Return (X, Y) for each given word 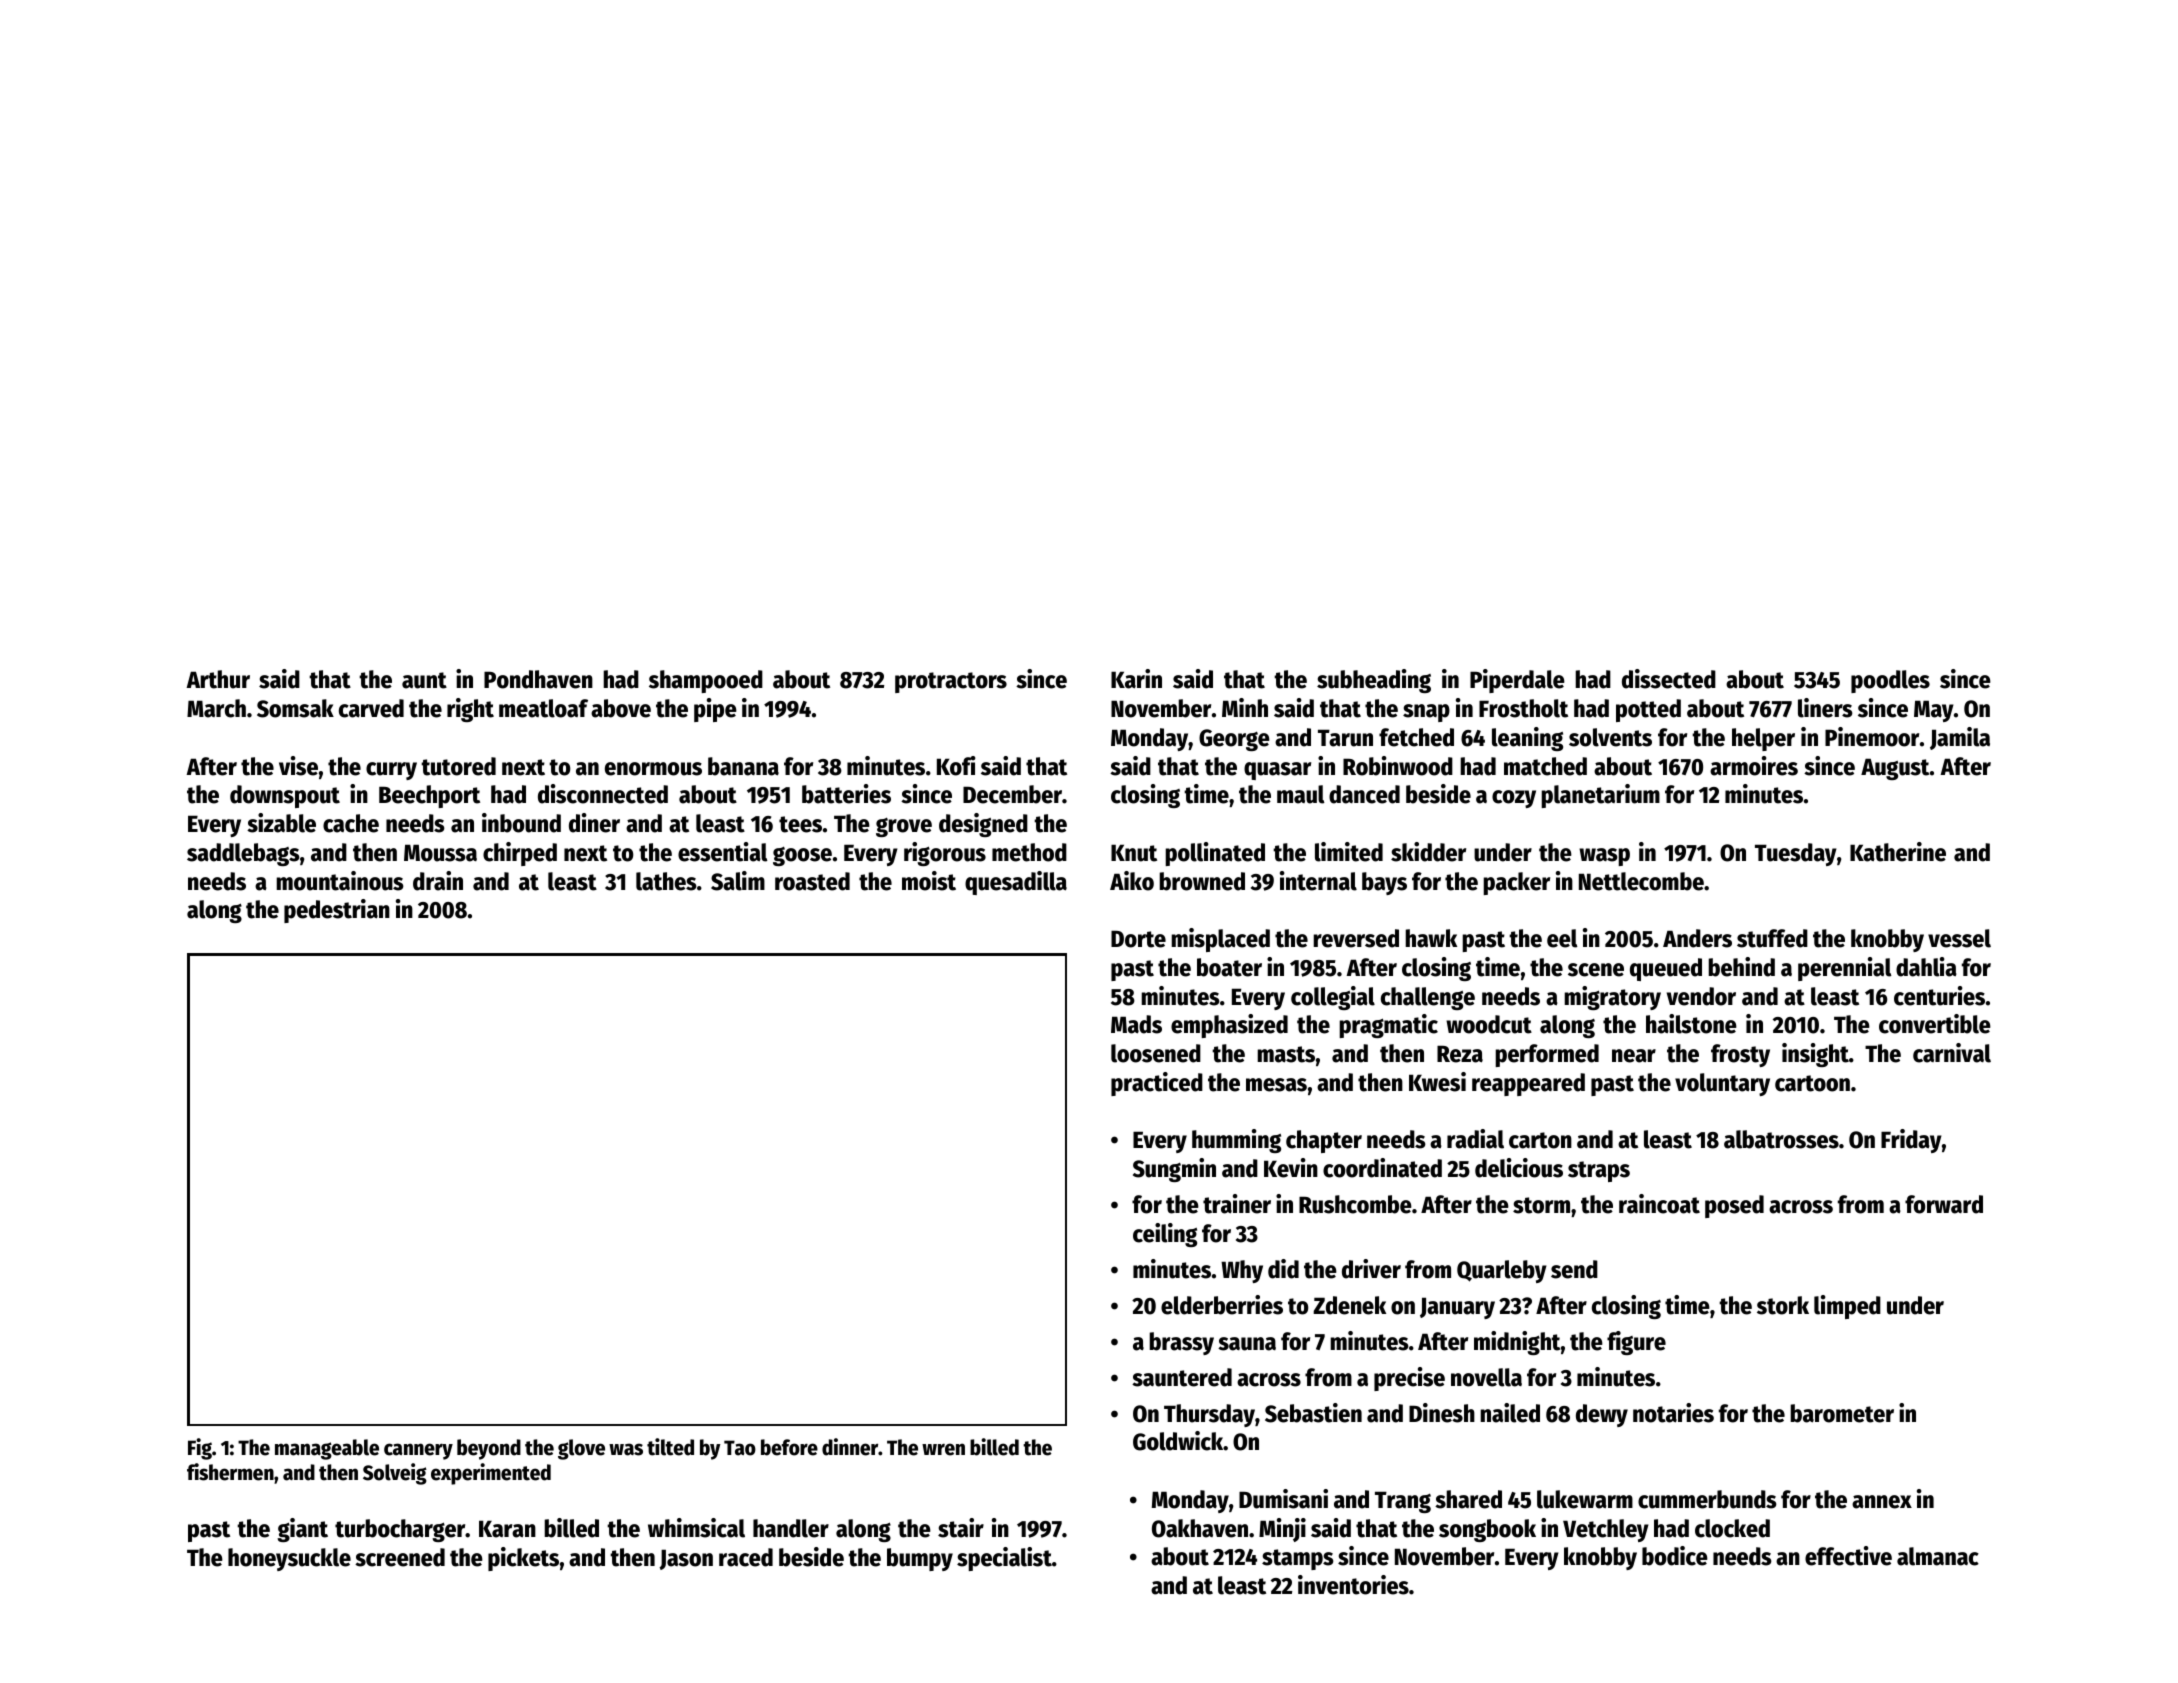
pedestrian (337, 911)
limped (1847, 1307)
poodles (1890, 681)
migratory (1612, 998)
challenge (1428, 998)
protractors (951, 682)
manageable (327, 1449)
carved (371, 708)
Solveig (395, 1474)
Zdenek (1349, 1305)
